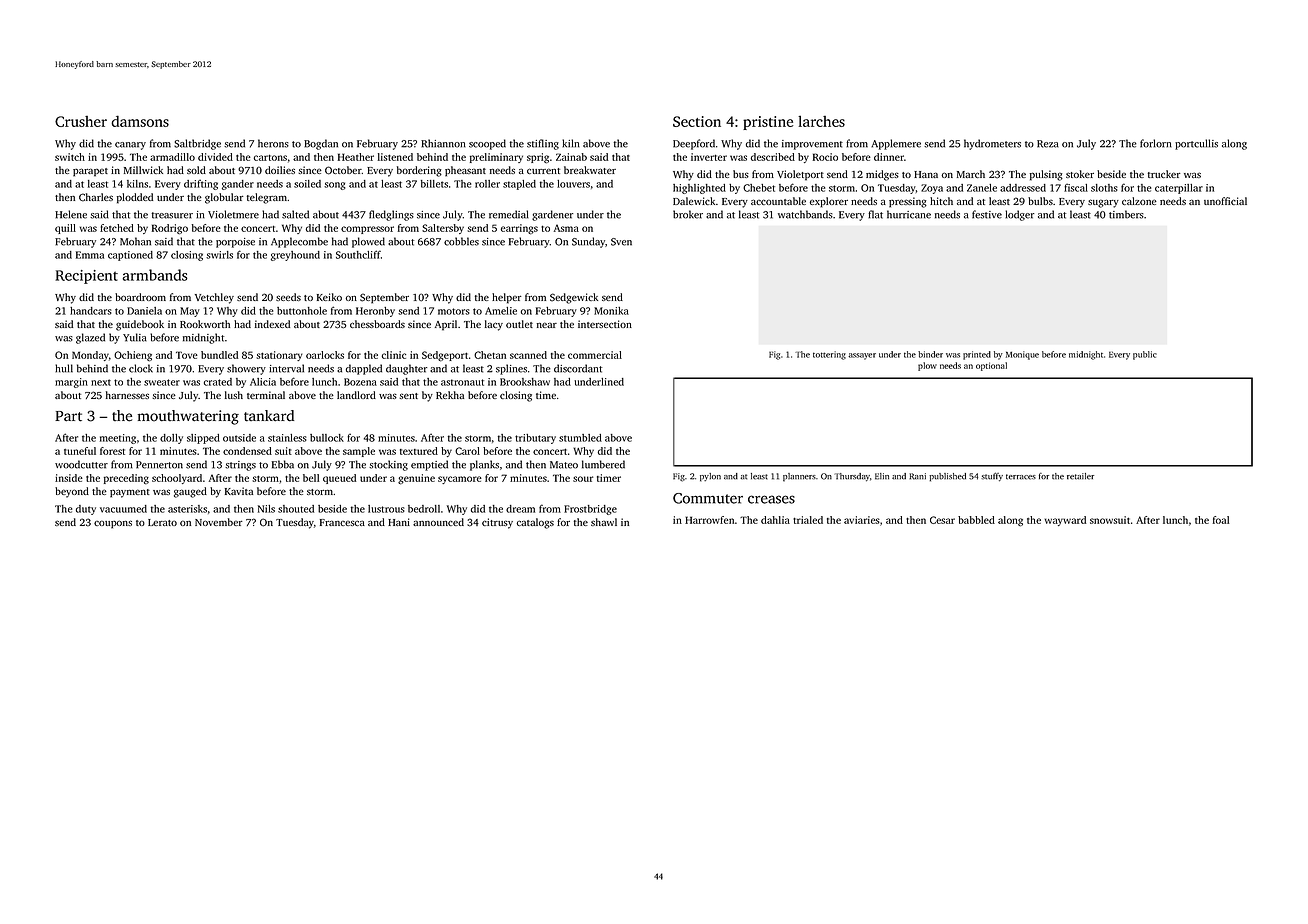 Image resolution: width=1308 pixels, height=924 pixels. What do you see at coordinates (364, 369) in the screenshot?
I see `dappled` at bounding box center [364, 369].
